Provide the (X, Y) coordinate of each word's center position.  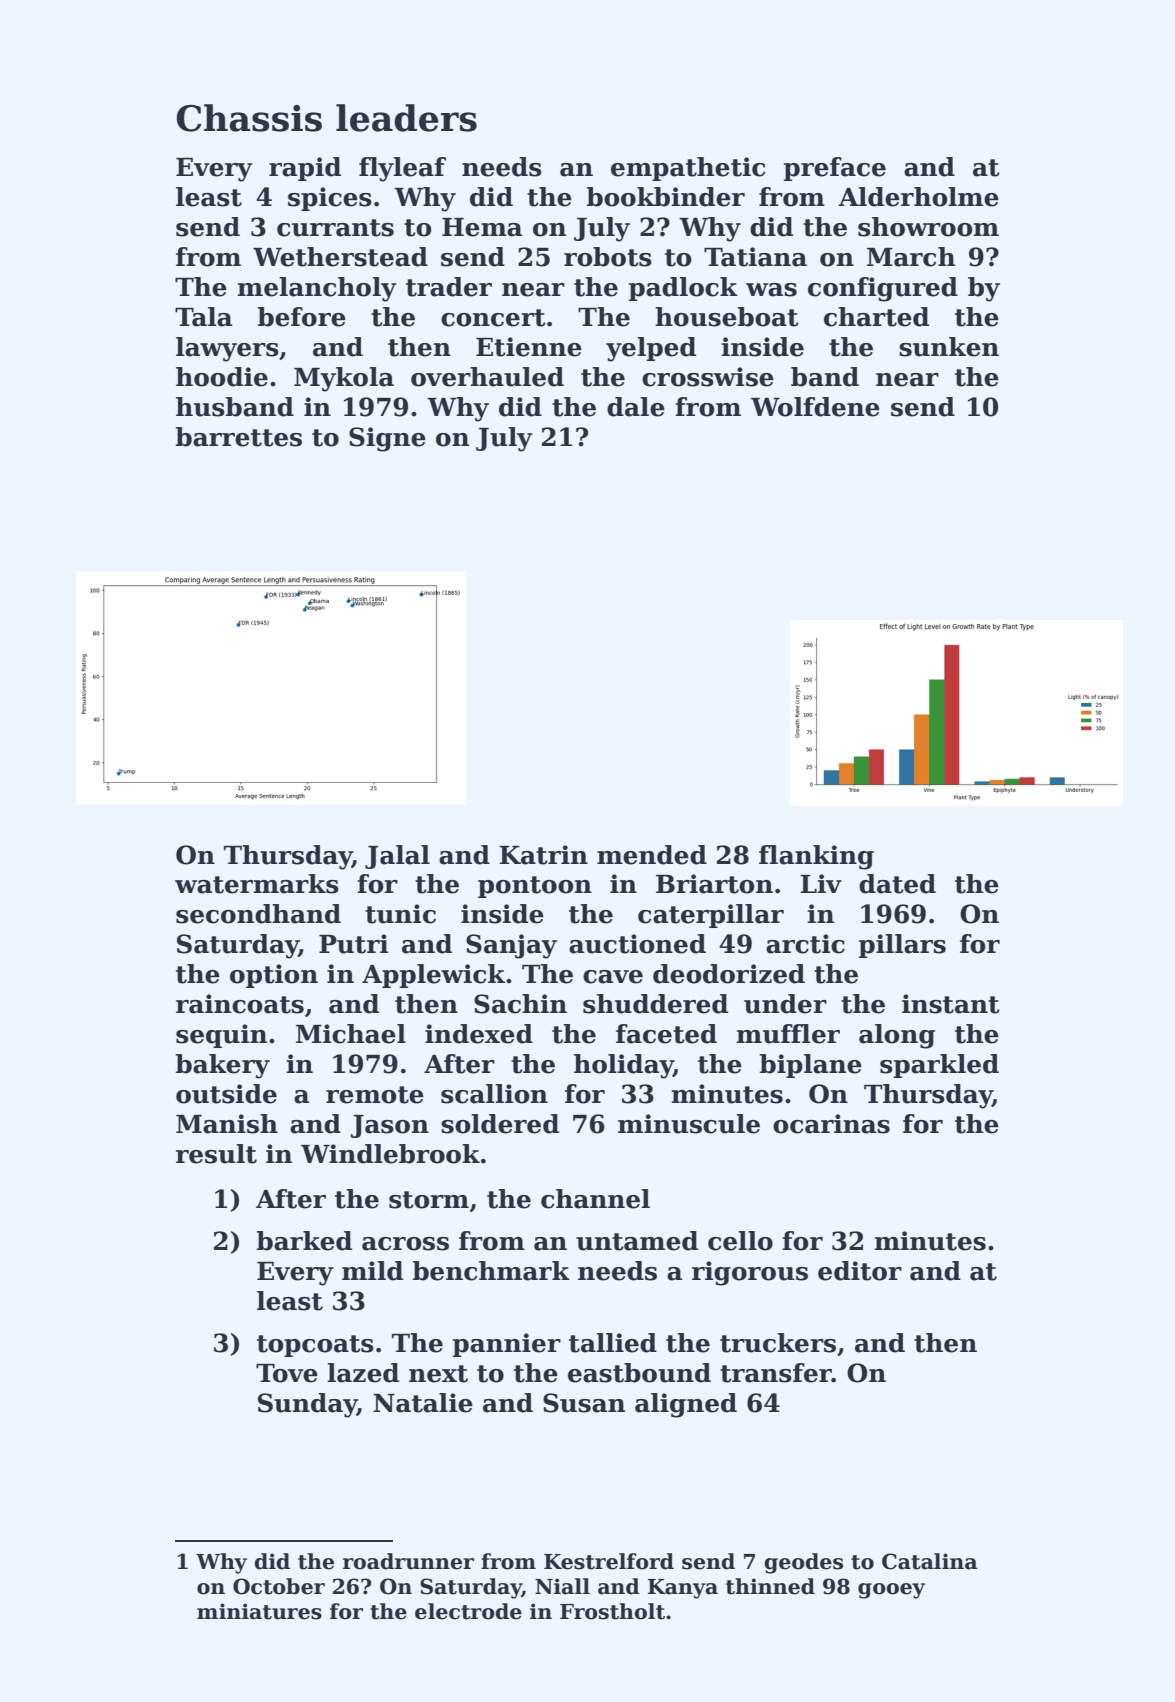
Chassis (249, 118)
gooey (891, 1591)
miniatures (259, 1611)
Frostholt (612, 1611)
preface (835, 169)
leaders (406, 118)
